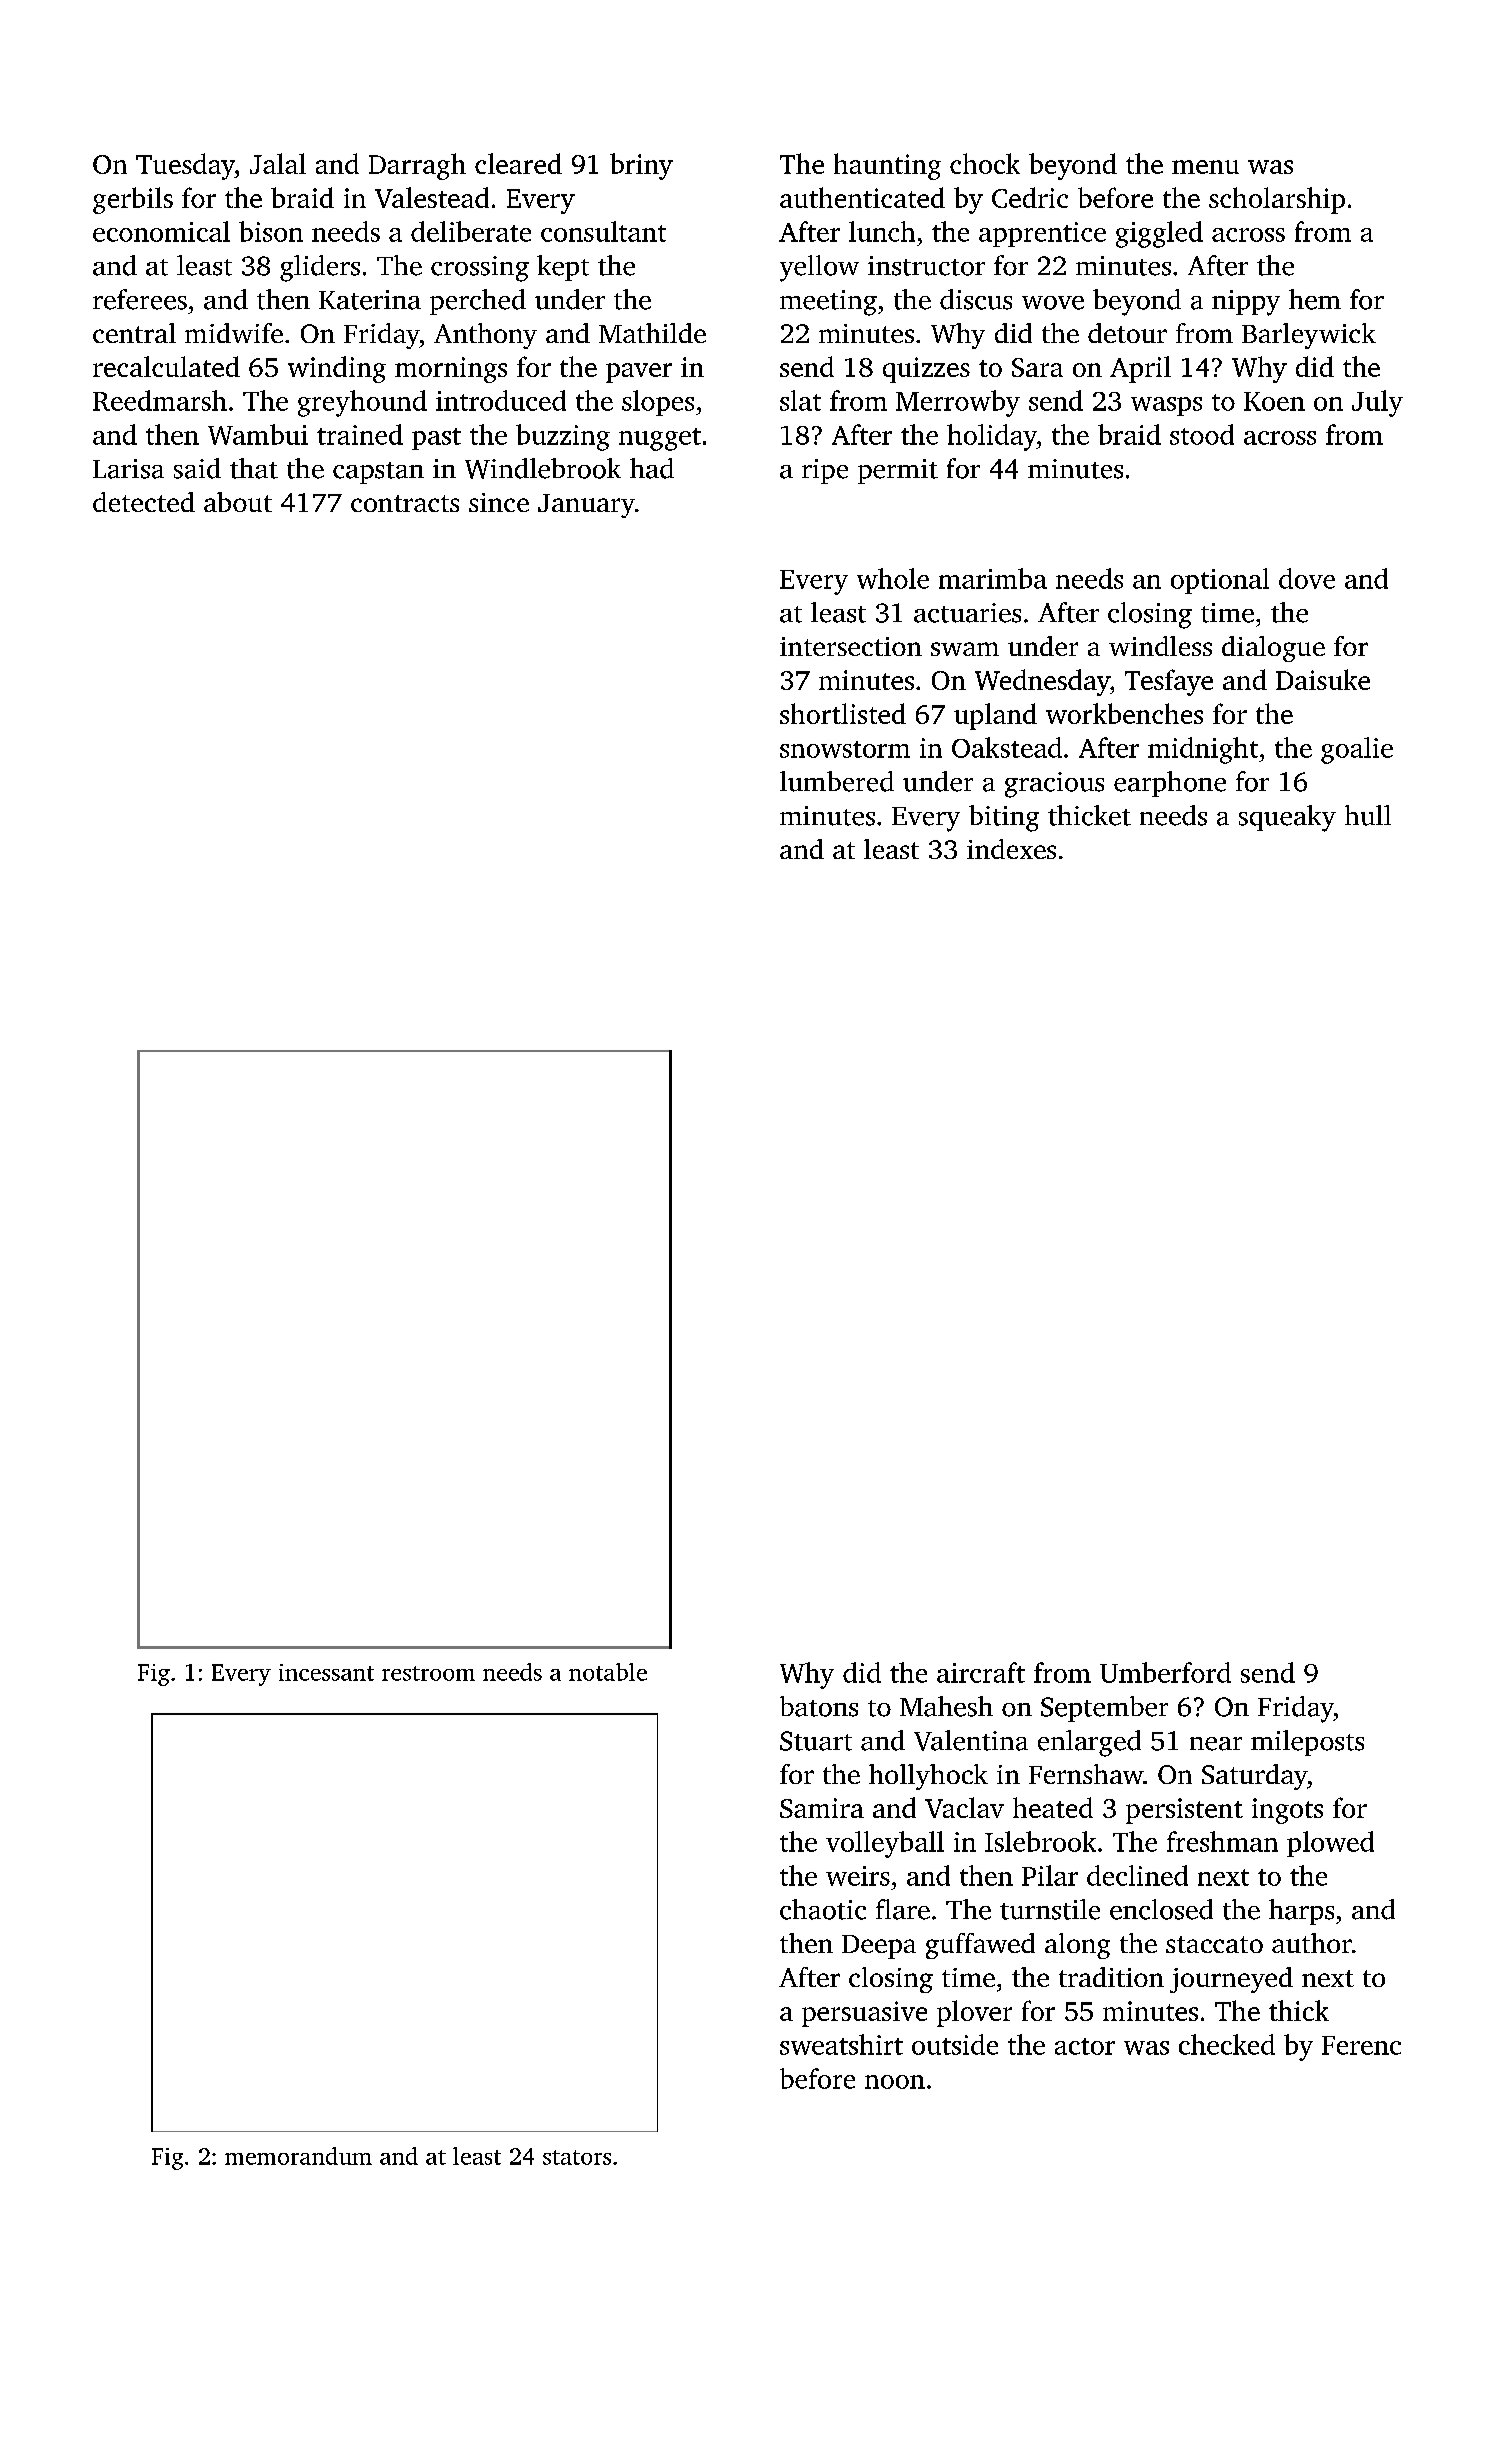 This screenshot has width=1496, height=2464. What do you see at coordinates (298, 2156) in the screenshot?
I see `memorandum` at bounding box center [298, 2156].
